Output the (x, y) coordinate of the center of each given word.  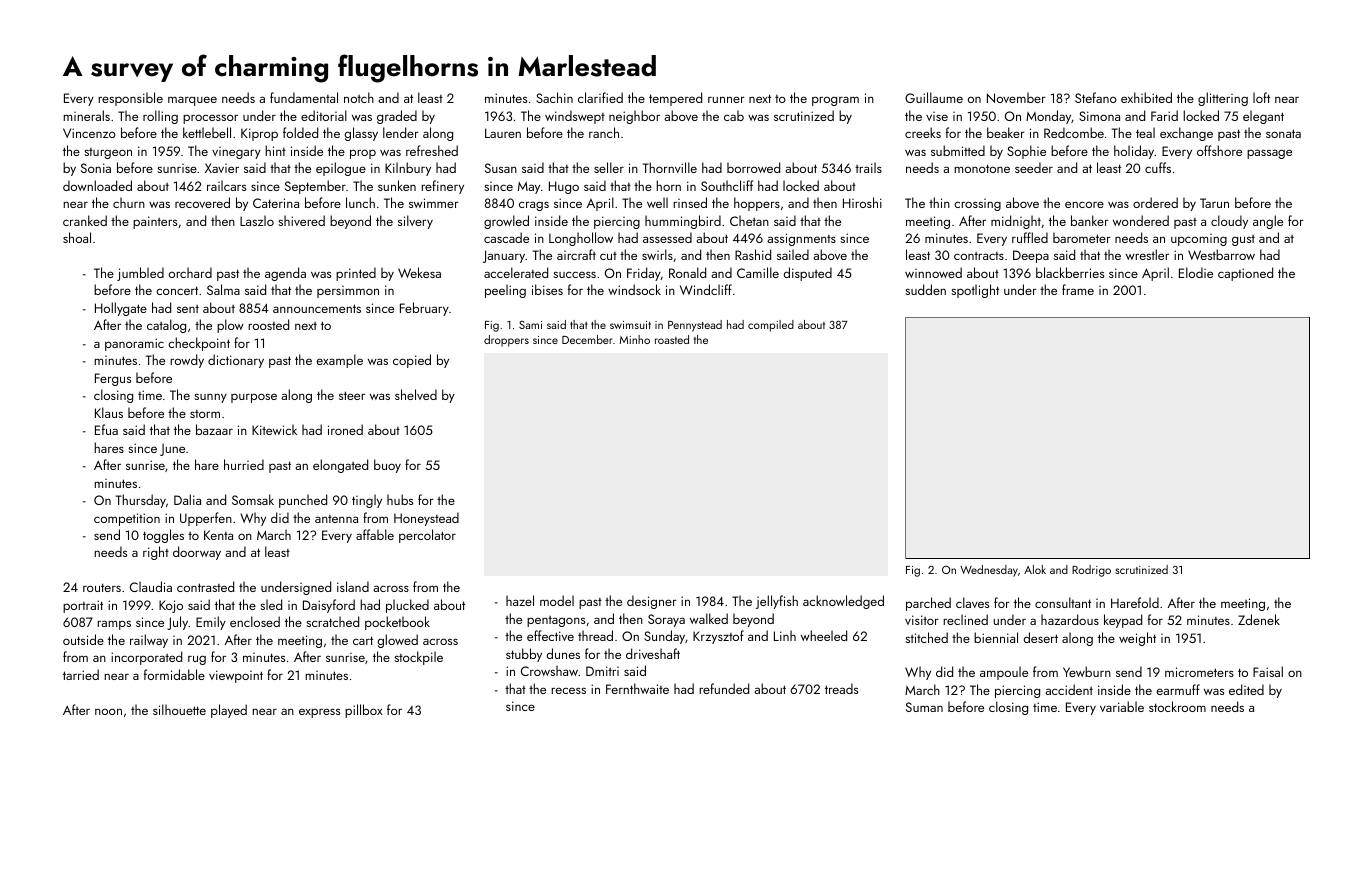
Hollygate (121, 309)
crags (534, 206)
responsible (130, 99)
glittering (1223, 99)
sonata (1283, 133)
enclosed (255, 621)
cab (734, 115)
